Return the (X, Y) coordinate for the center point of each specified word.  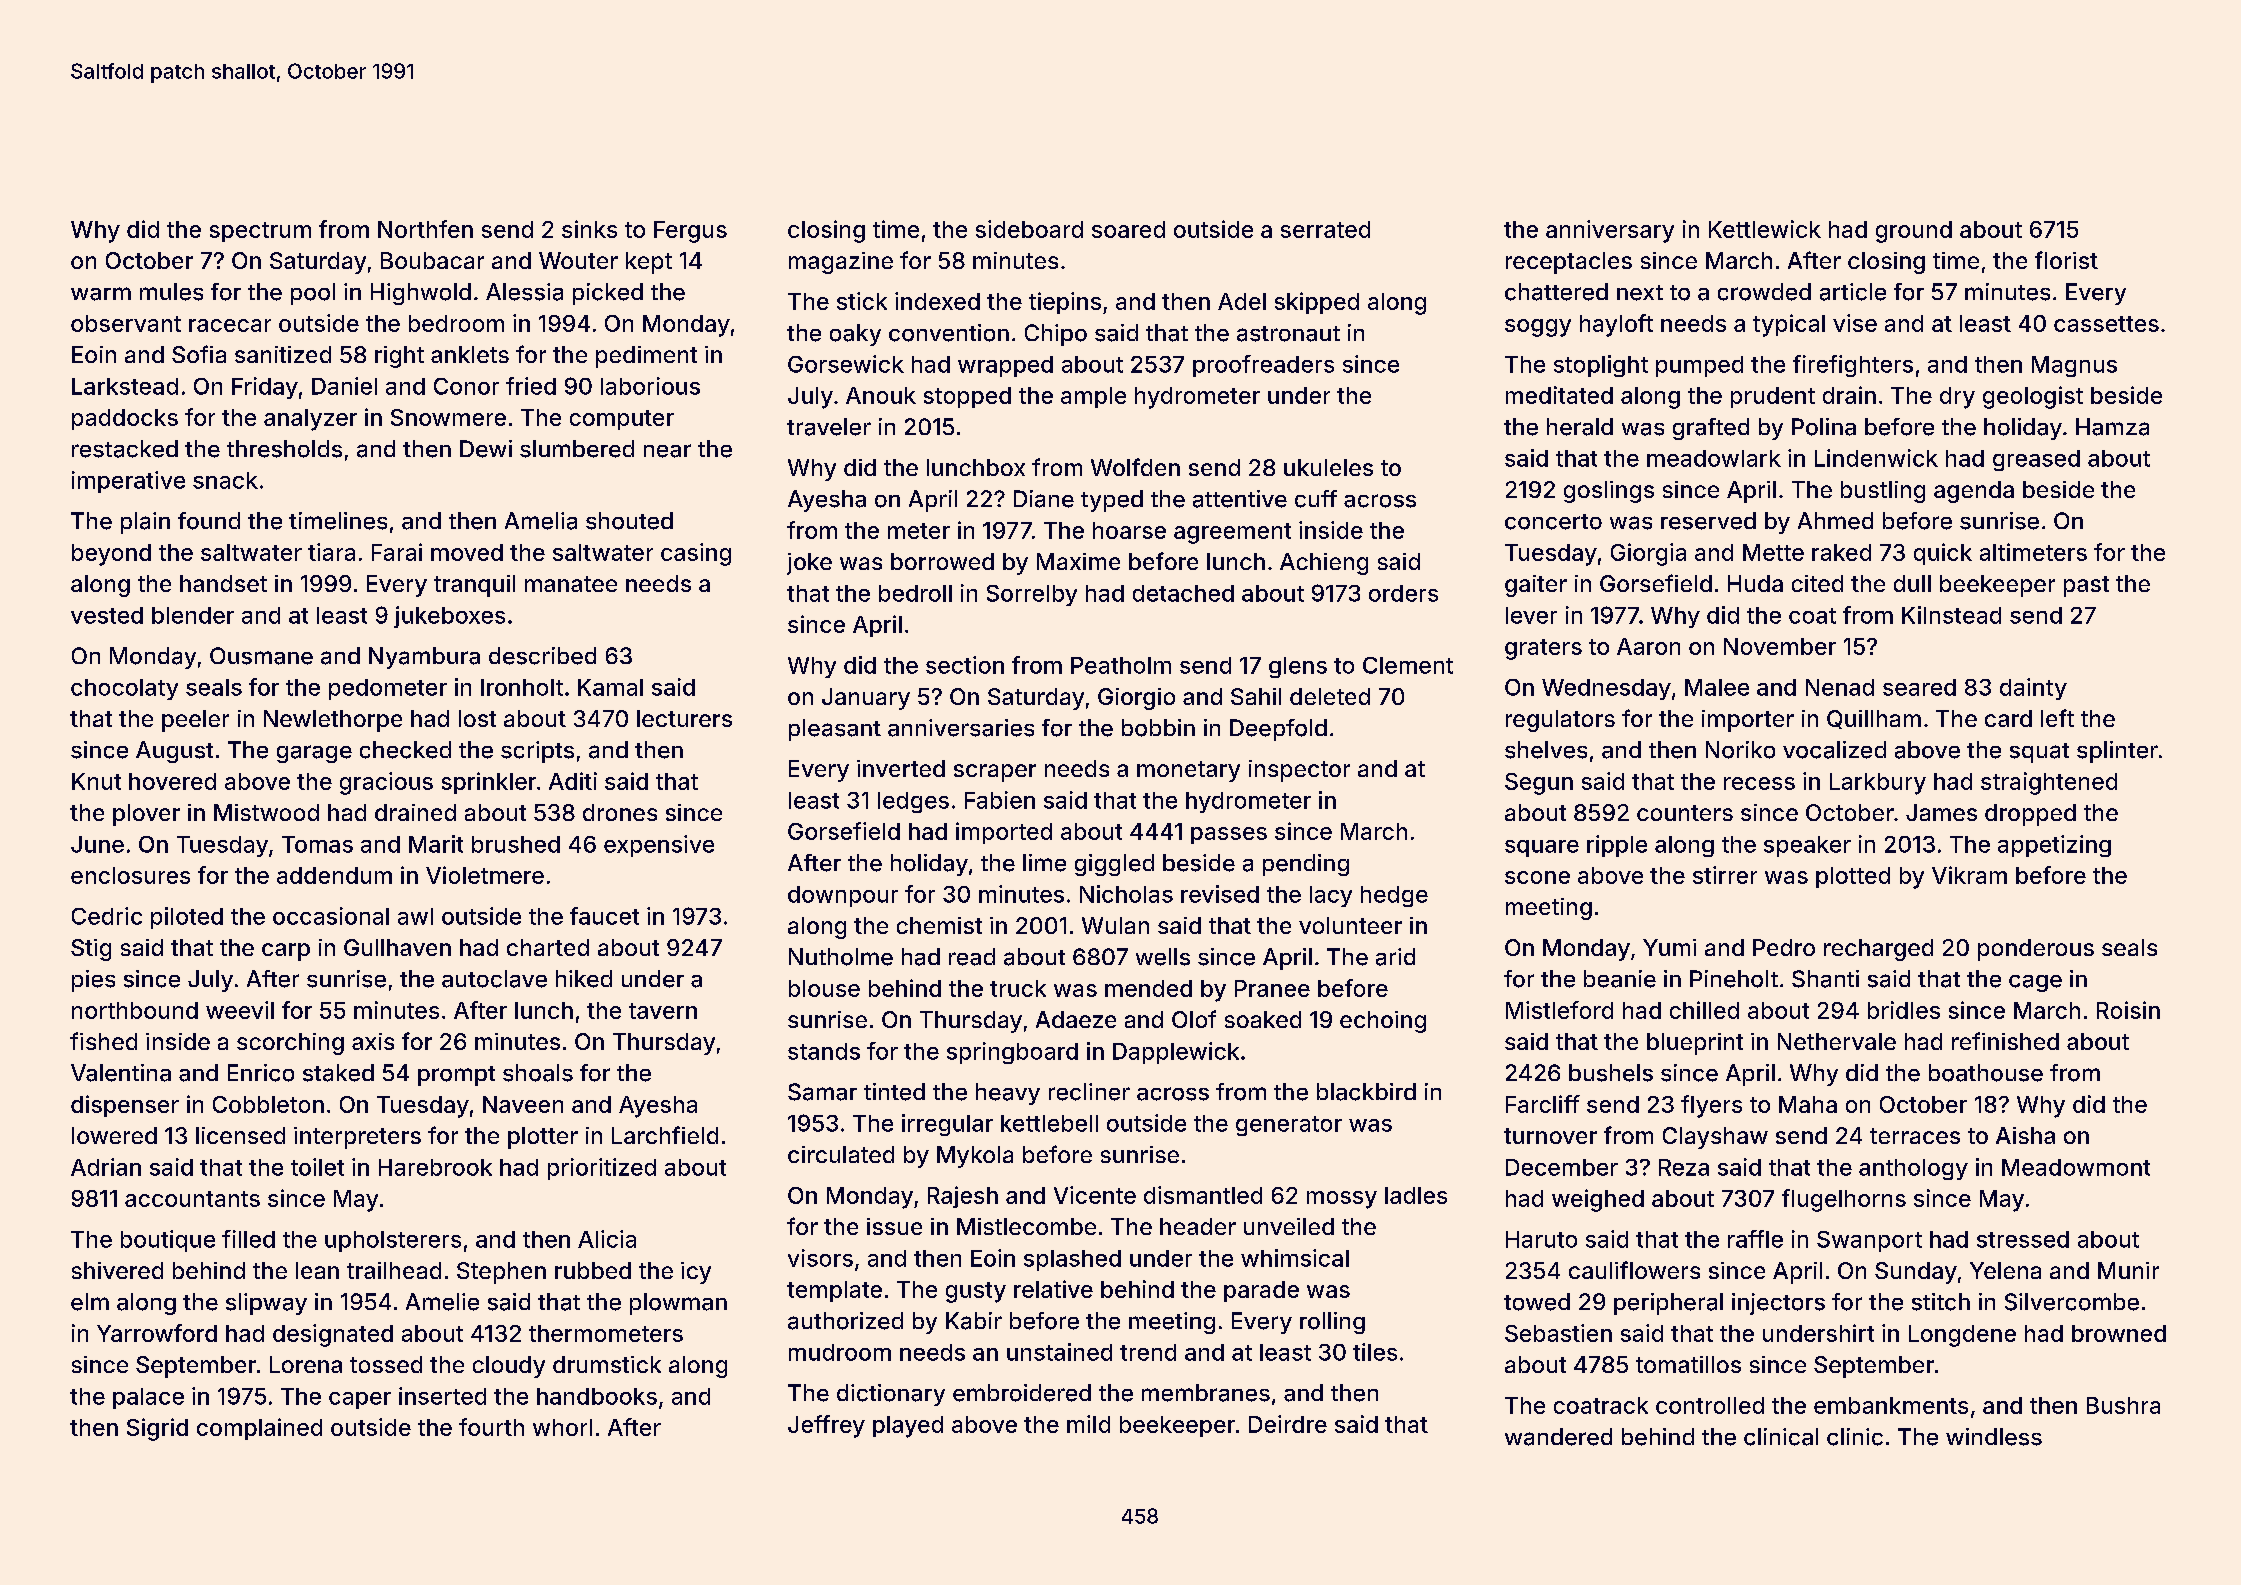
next (1640, 293)
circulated (841, 1154)
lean (317, 1270)
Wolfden (1135, 467)
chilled (1704, 1010)
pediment (646, 357)
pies (93, 981)
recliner (1089, 1092)
